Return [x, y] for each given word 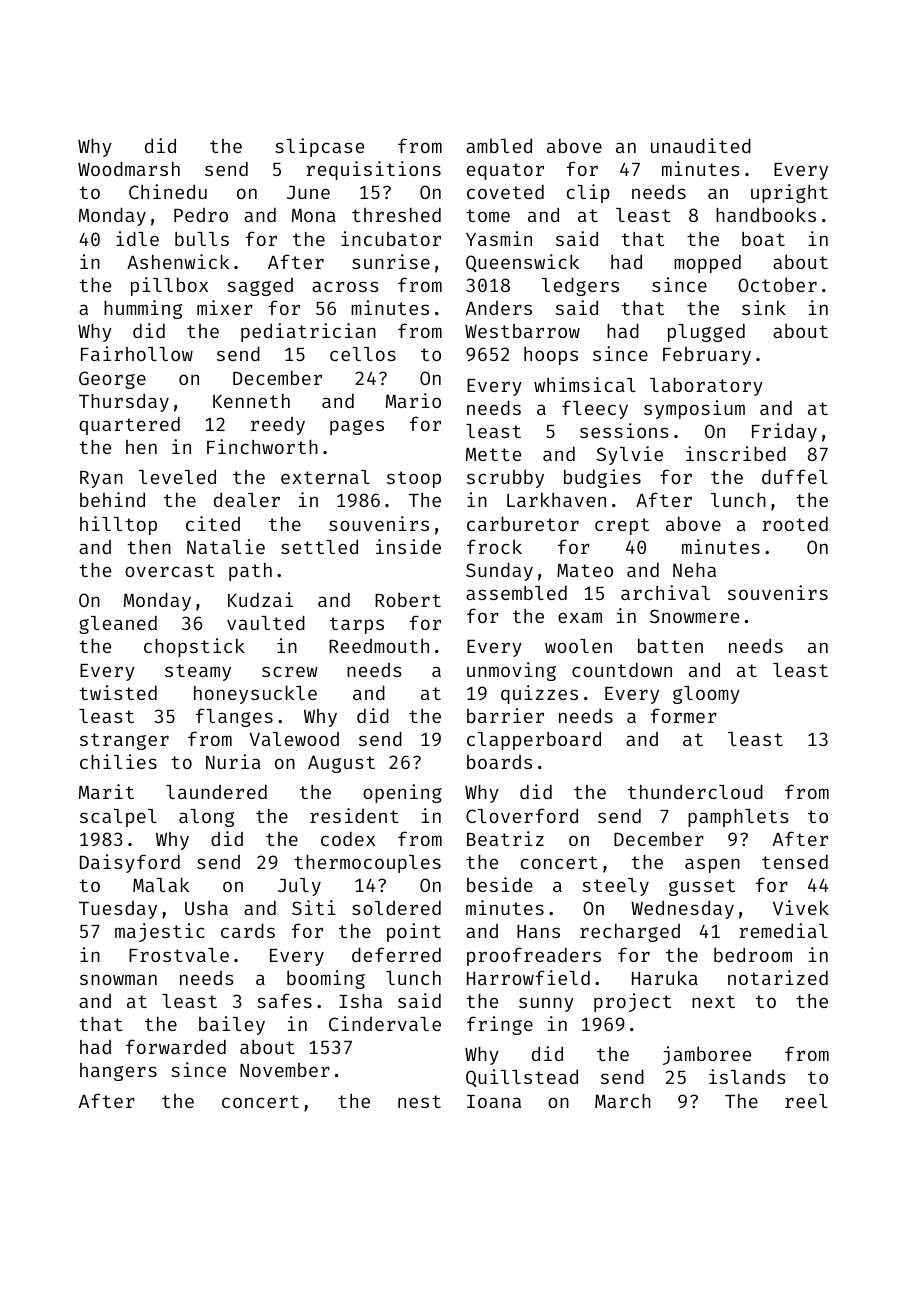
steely [615, 887]
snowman [118, 979]
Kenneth [251, 401]
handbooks [766, 214]
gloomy [706, 695]
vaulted [266, 622]
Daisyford [130, 863]
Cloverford [522, 815]
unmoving [511, 671]
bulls [202, 238]
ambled [499, 146]
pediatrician [308, 332]
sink [764, 307]
